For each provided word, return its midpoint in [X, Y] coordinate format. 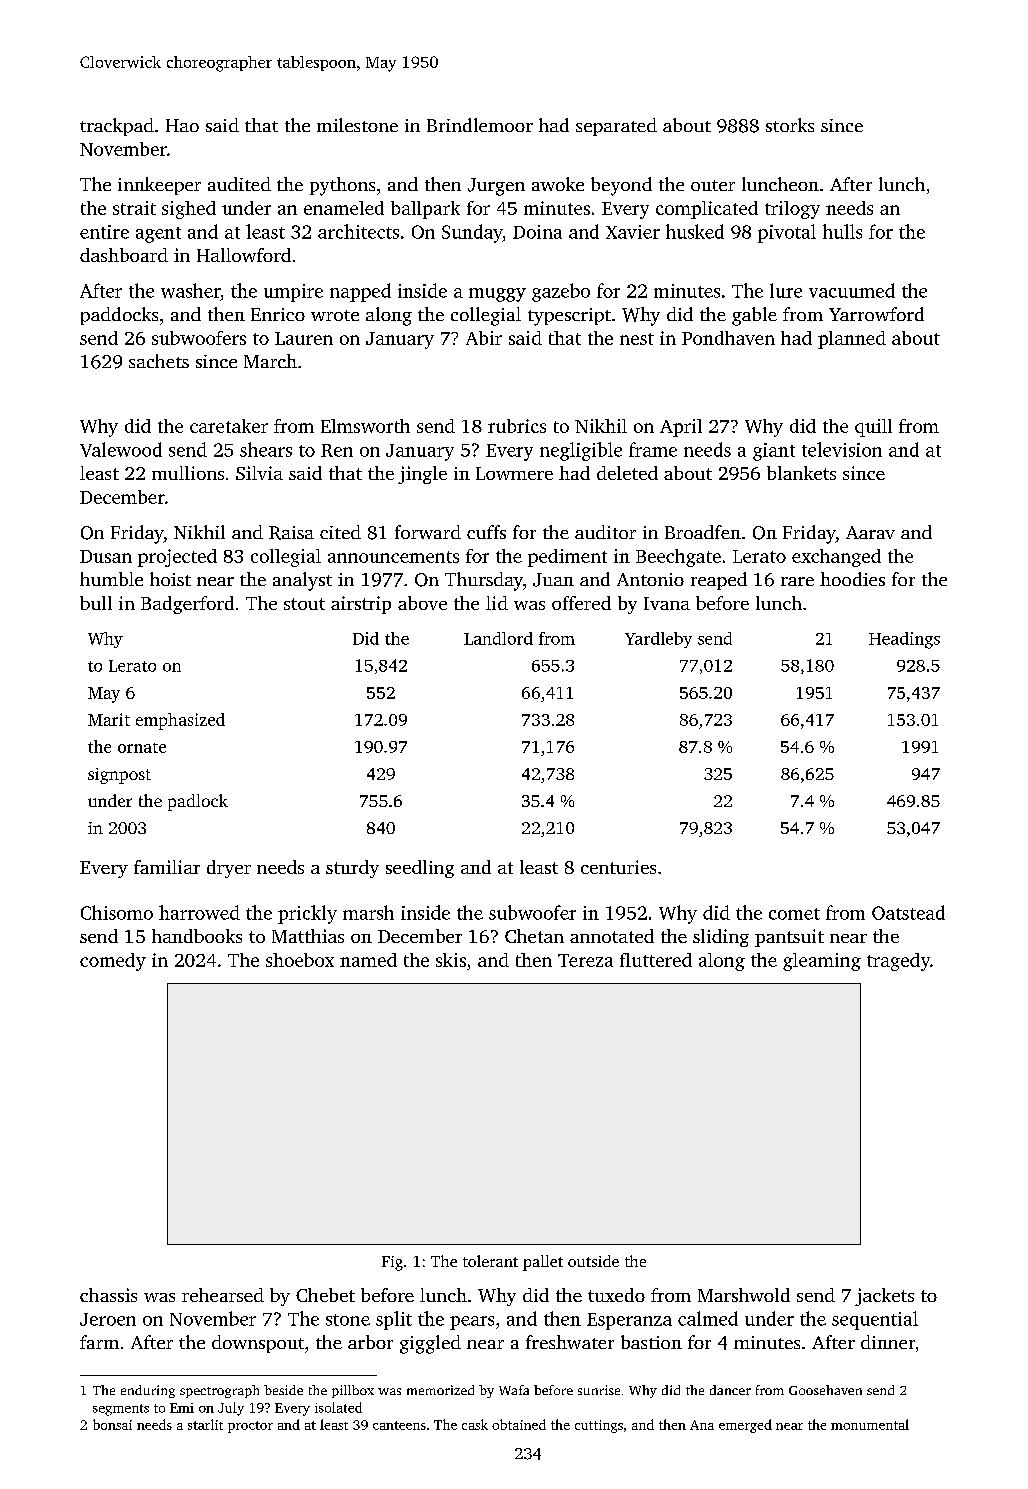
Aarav [870, 532]
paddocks [119, 316]
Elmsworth [365, 426]
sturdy [352, 869]
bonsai [112, 1424]
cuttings [599, 1426]
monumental [870, 1424]
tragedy [898, 962]
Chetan [534, 936]
